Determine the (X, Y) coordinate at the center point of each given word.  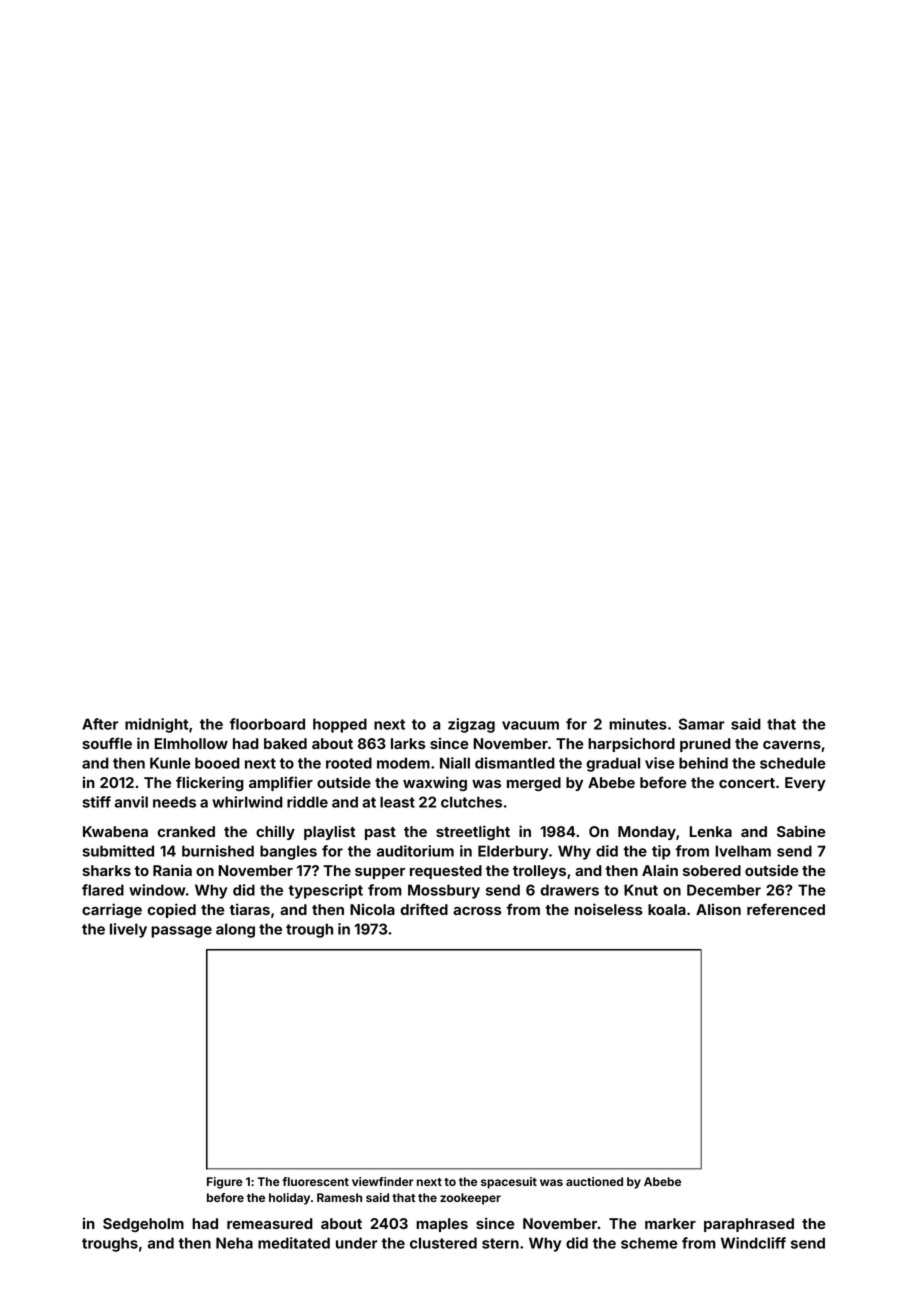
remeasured (270, 1223)
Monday (647, 833)
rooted (349, 763)
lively (128, 930)
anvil (131, 802)
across (477, 911)
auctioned (594, 1181)
